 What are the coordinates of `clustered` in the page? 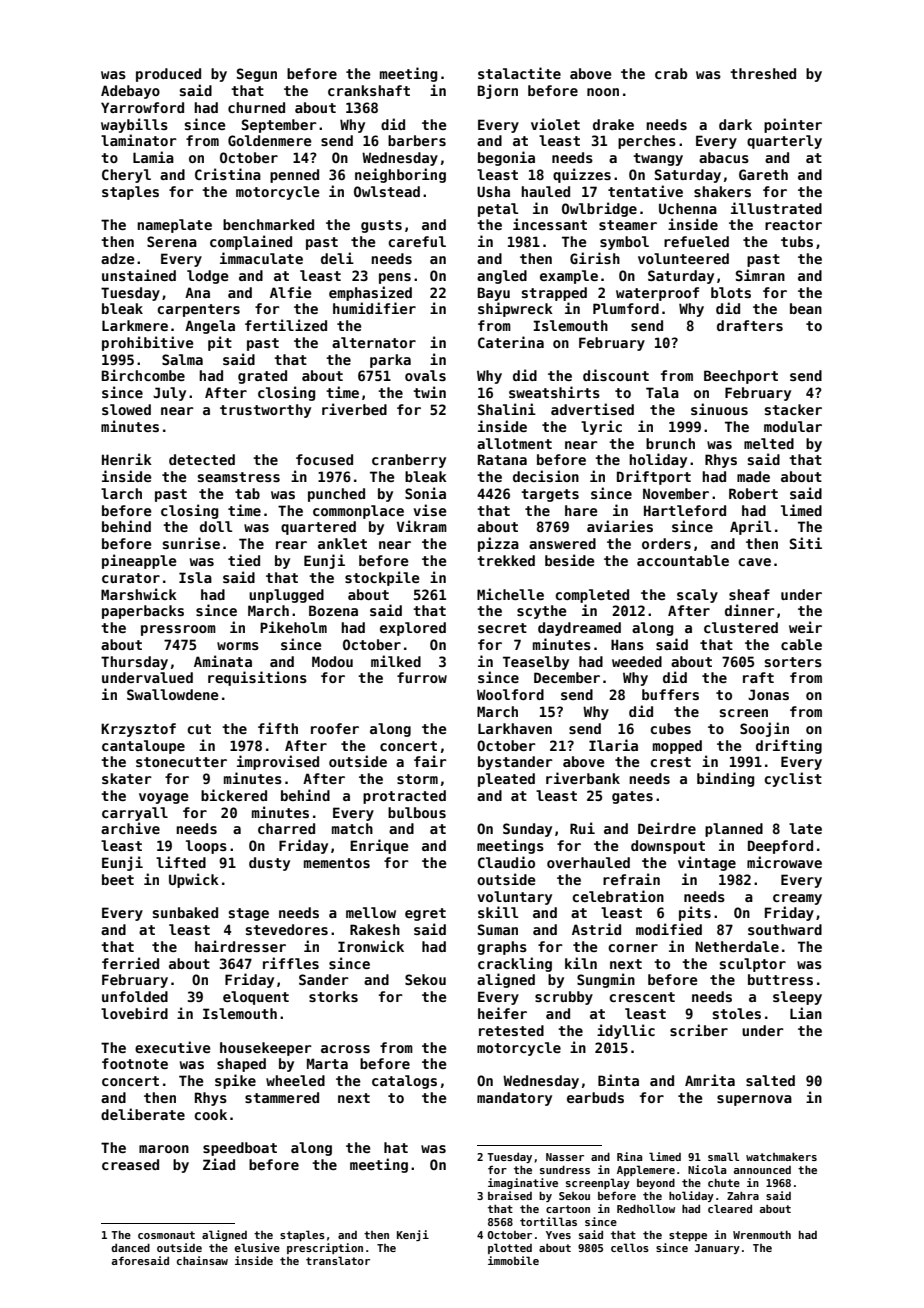 It's located at (741, 627).
